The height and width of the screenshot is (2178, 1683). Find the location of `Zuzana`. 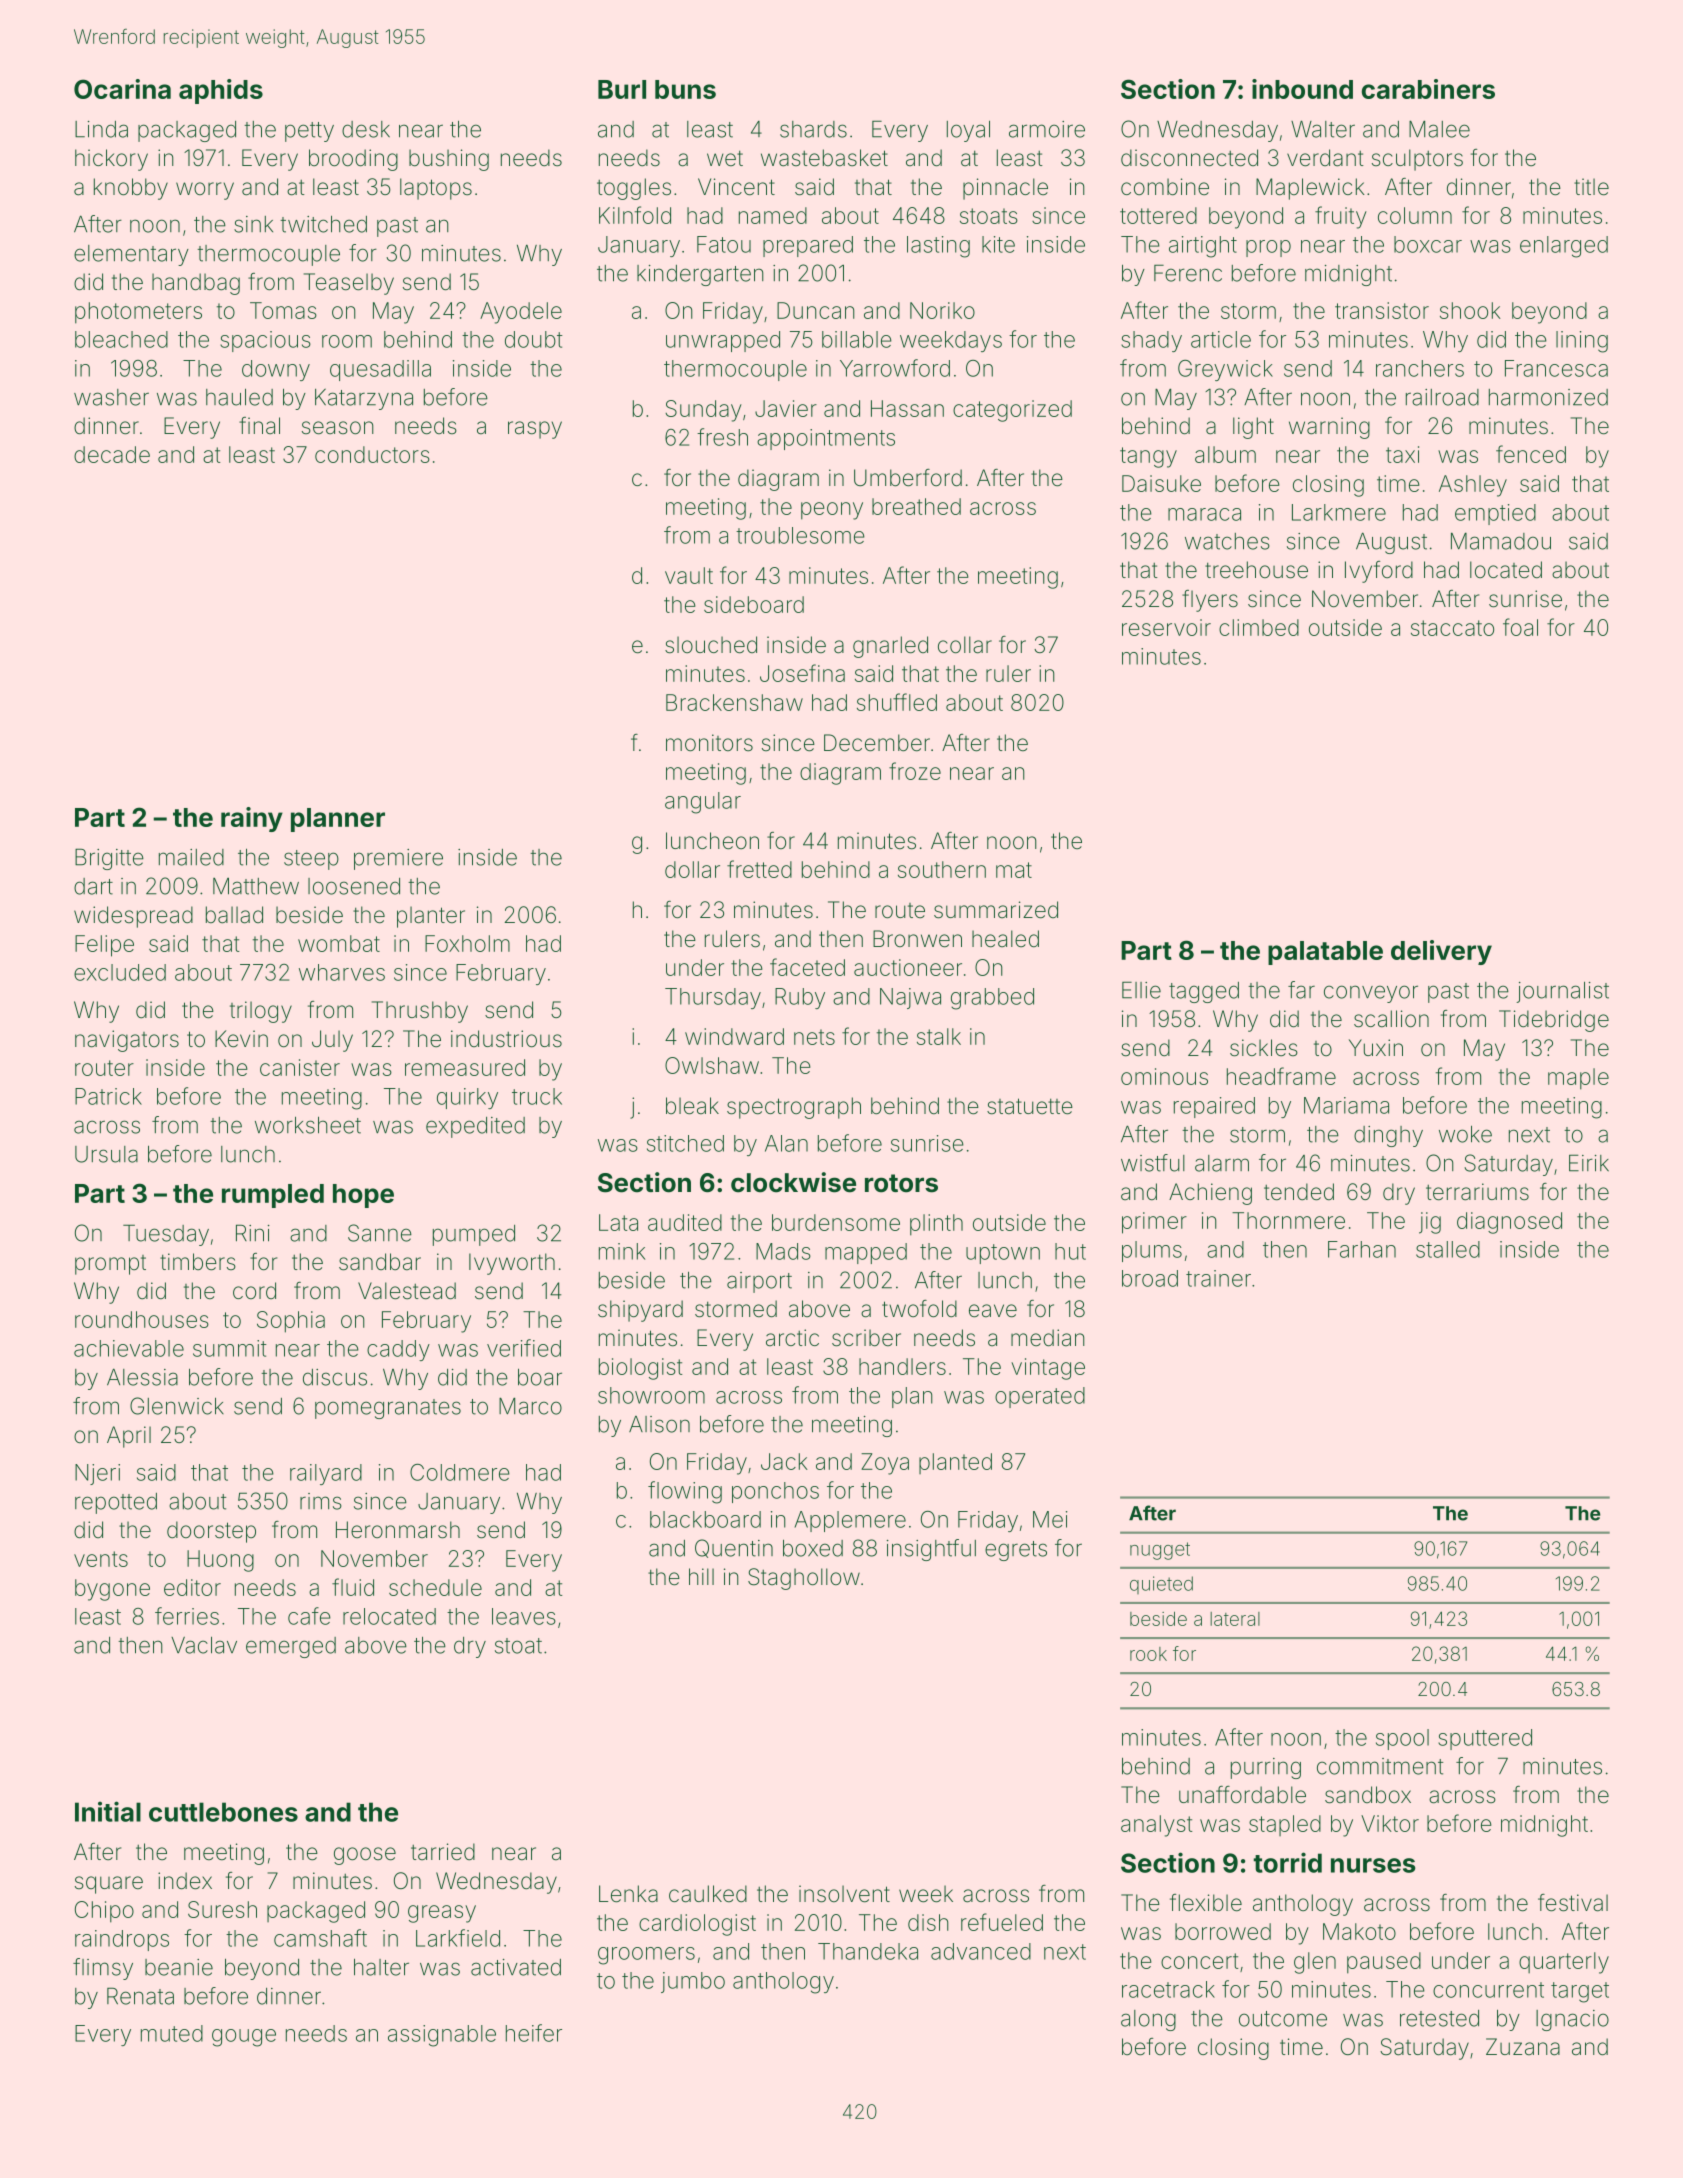

Zuzana is located at coordinates (1523, 2047).
